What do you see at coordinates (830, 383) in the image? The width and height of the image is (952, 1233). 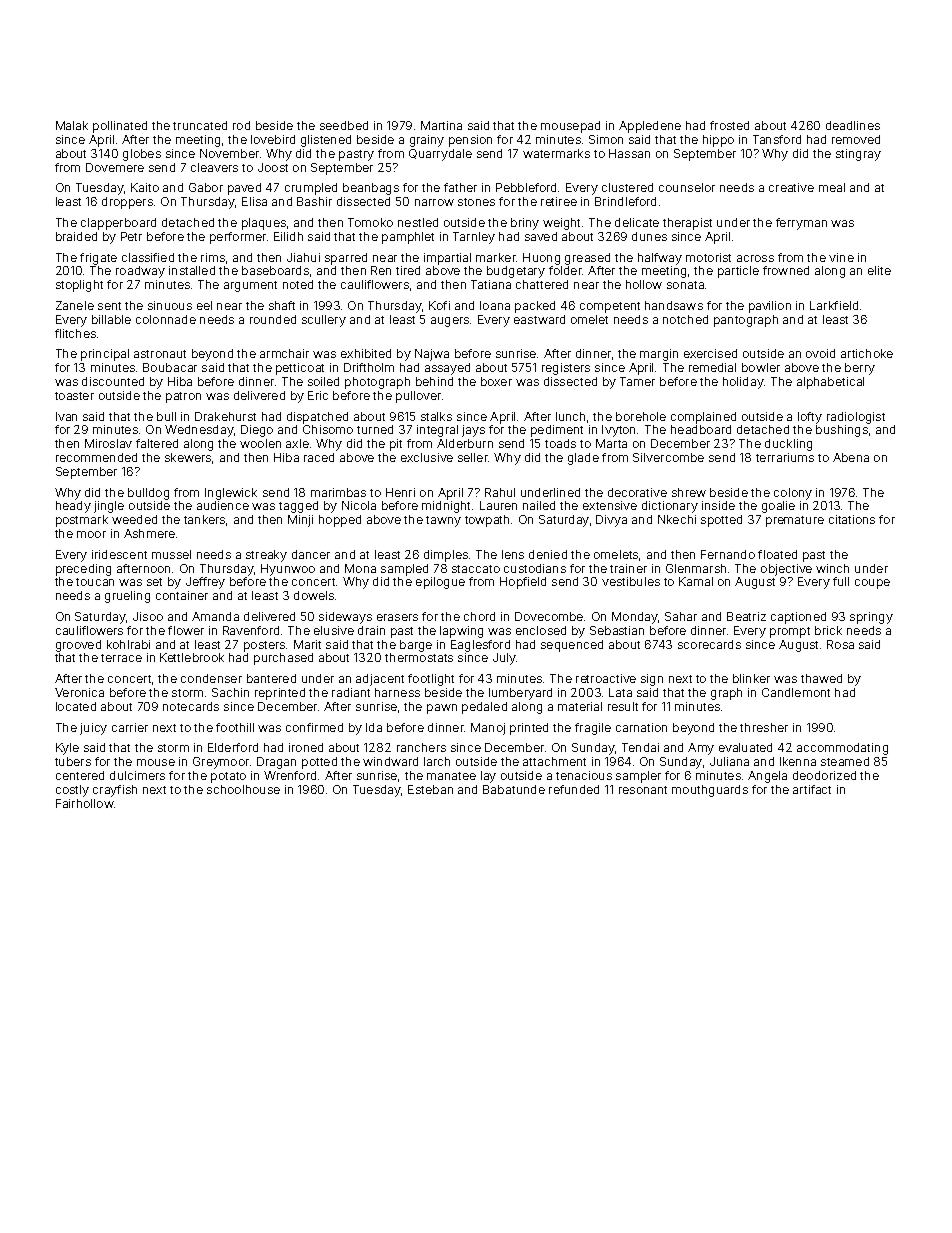 I see `alphabetical` at bounding box center [830, 383].
